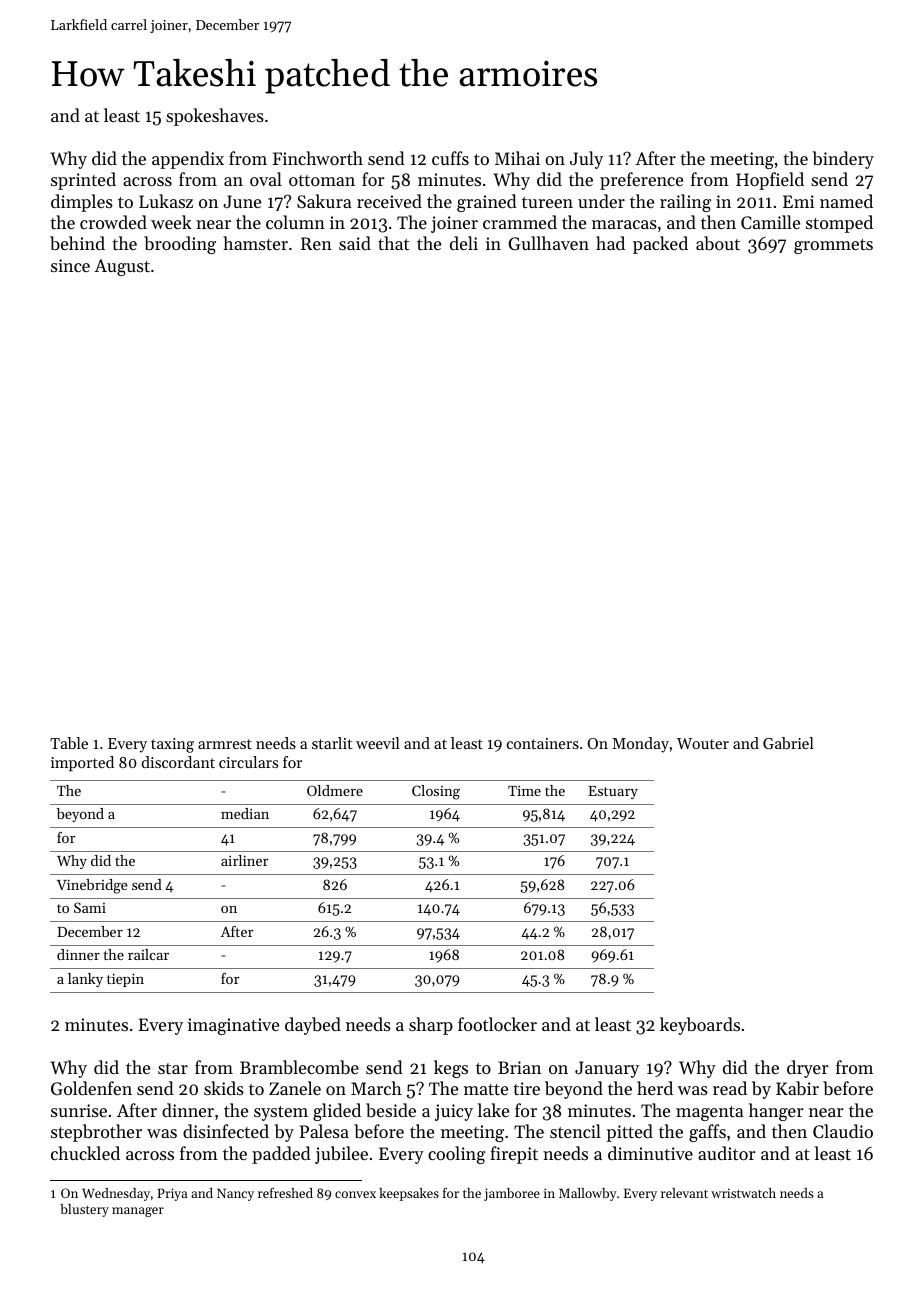  Describe the element at coordinates (703, 743) in the screenshot. I see `Wouter` at that location.
